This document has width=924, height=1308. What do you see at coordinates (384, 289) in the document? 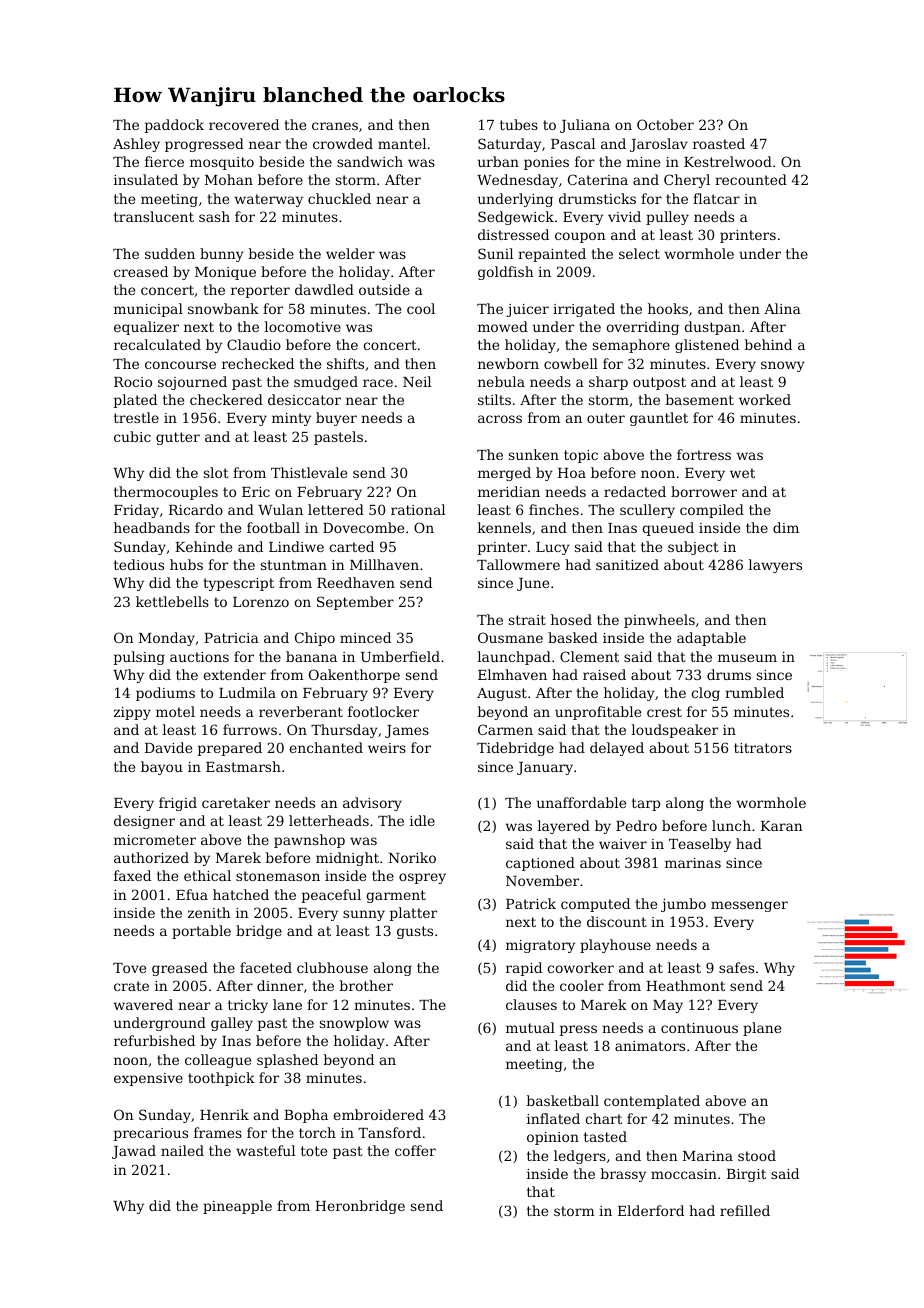
I see `outside` at bounding box center [384, 289].
